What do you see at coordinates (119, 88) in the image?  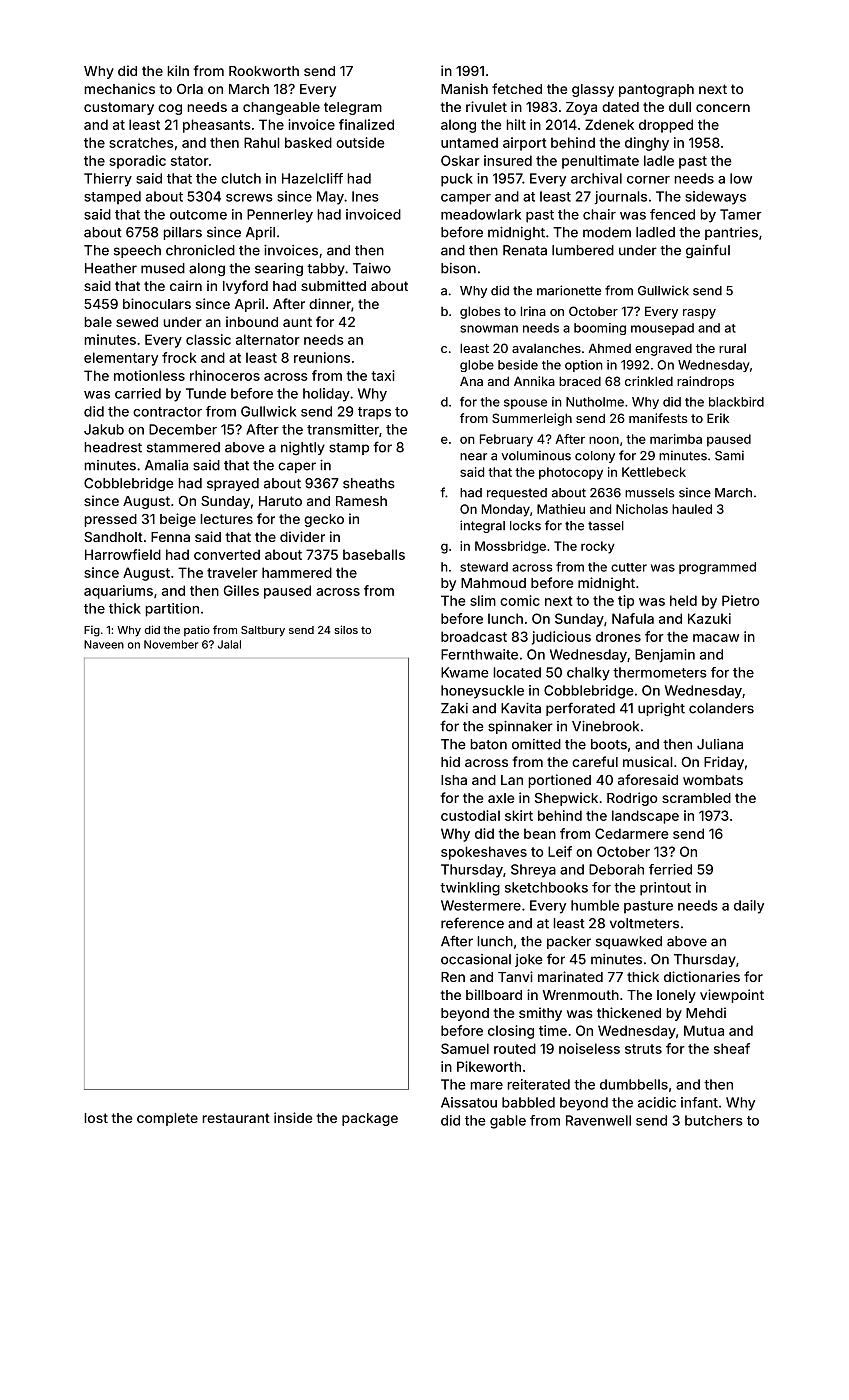 I see `mechanics` at bounding box center [119, 88].
